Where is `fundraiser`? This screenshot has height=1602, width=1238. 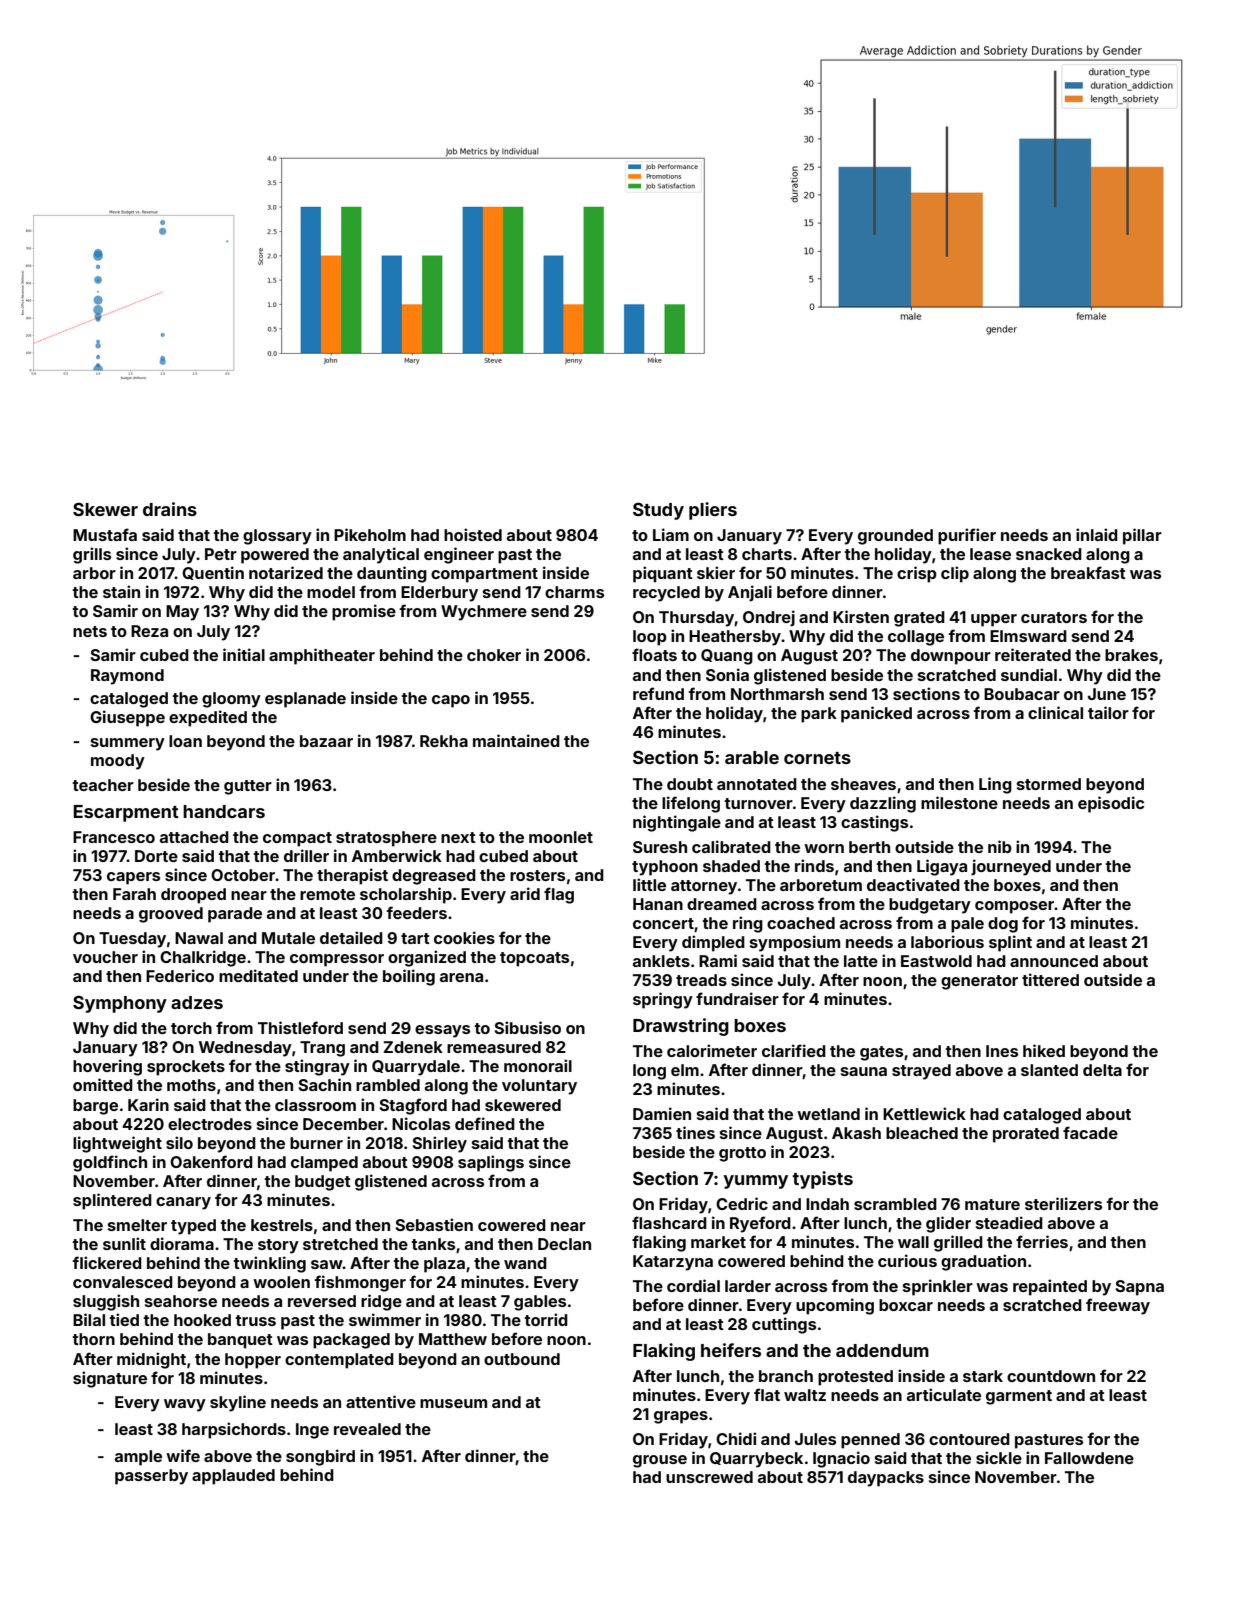
fundraiser is located at coordinates (737, 998).
